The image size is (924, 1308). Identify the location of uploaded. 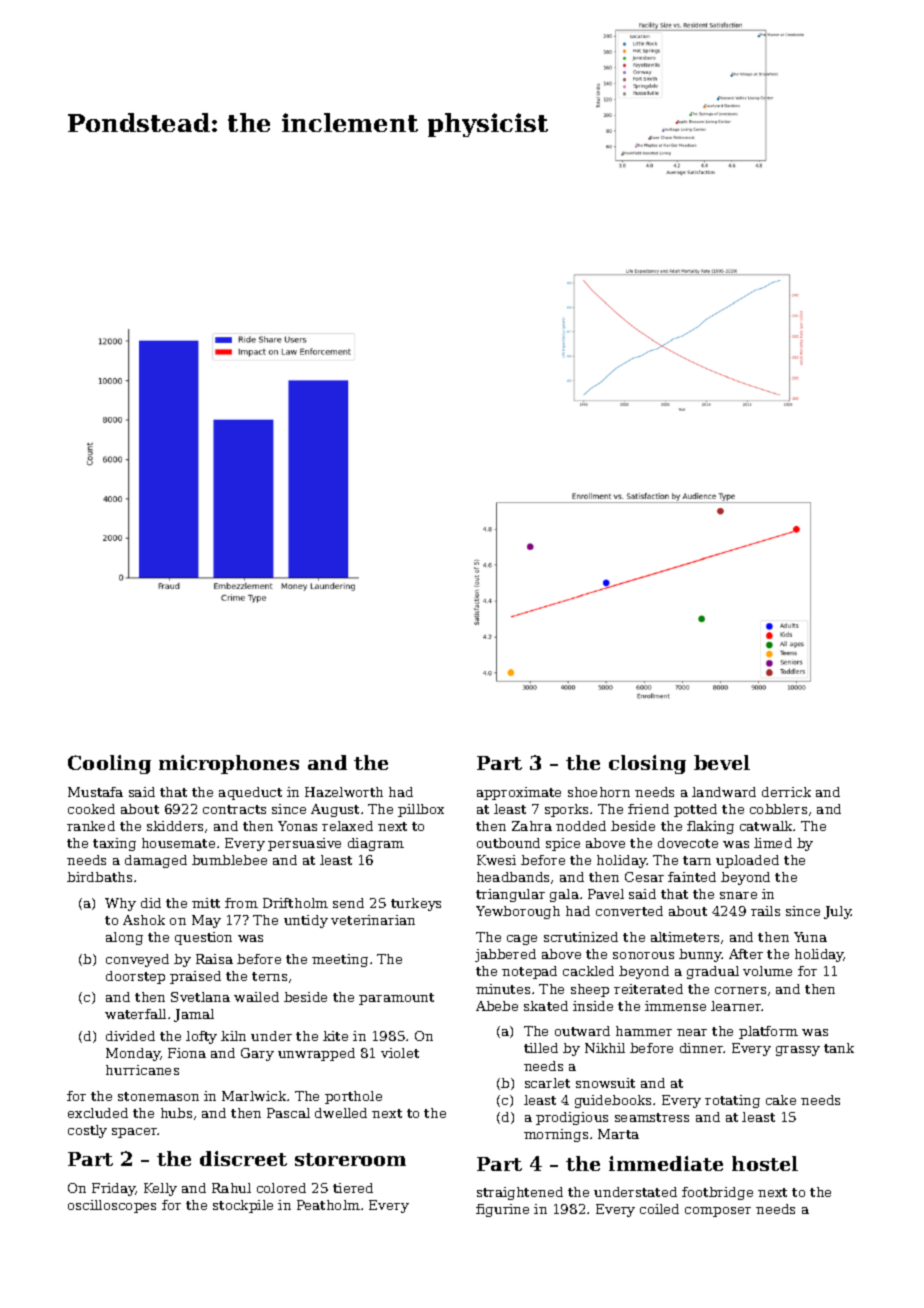
(747, 861).
